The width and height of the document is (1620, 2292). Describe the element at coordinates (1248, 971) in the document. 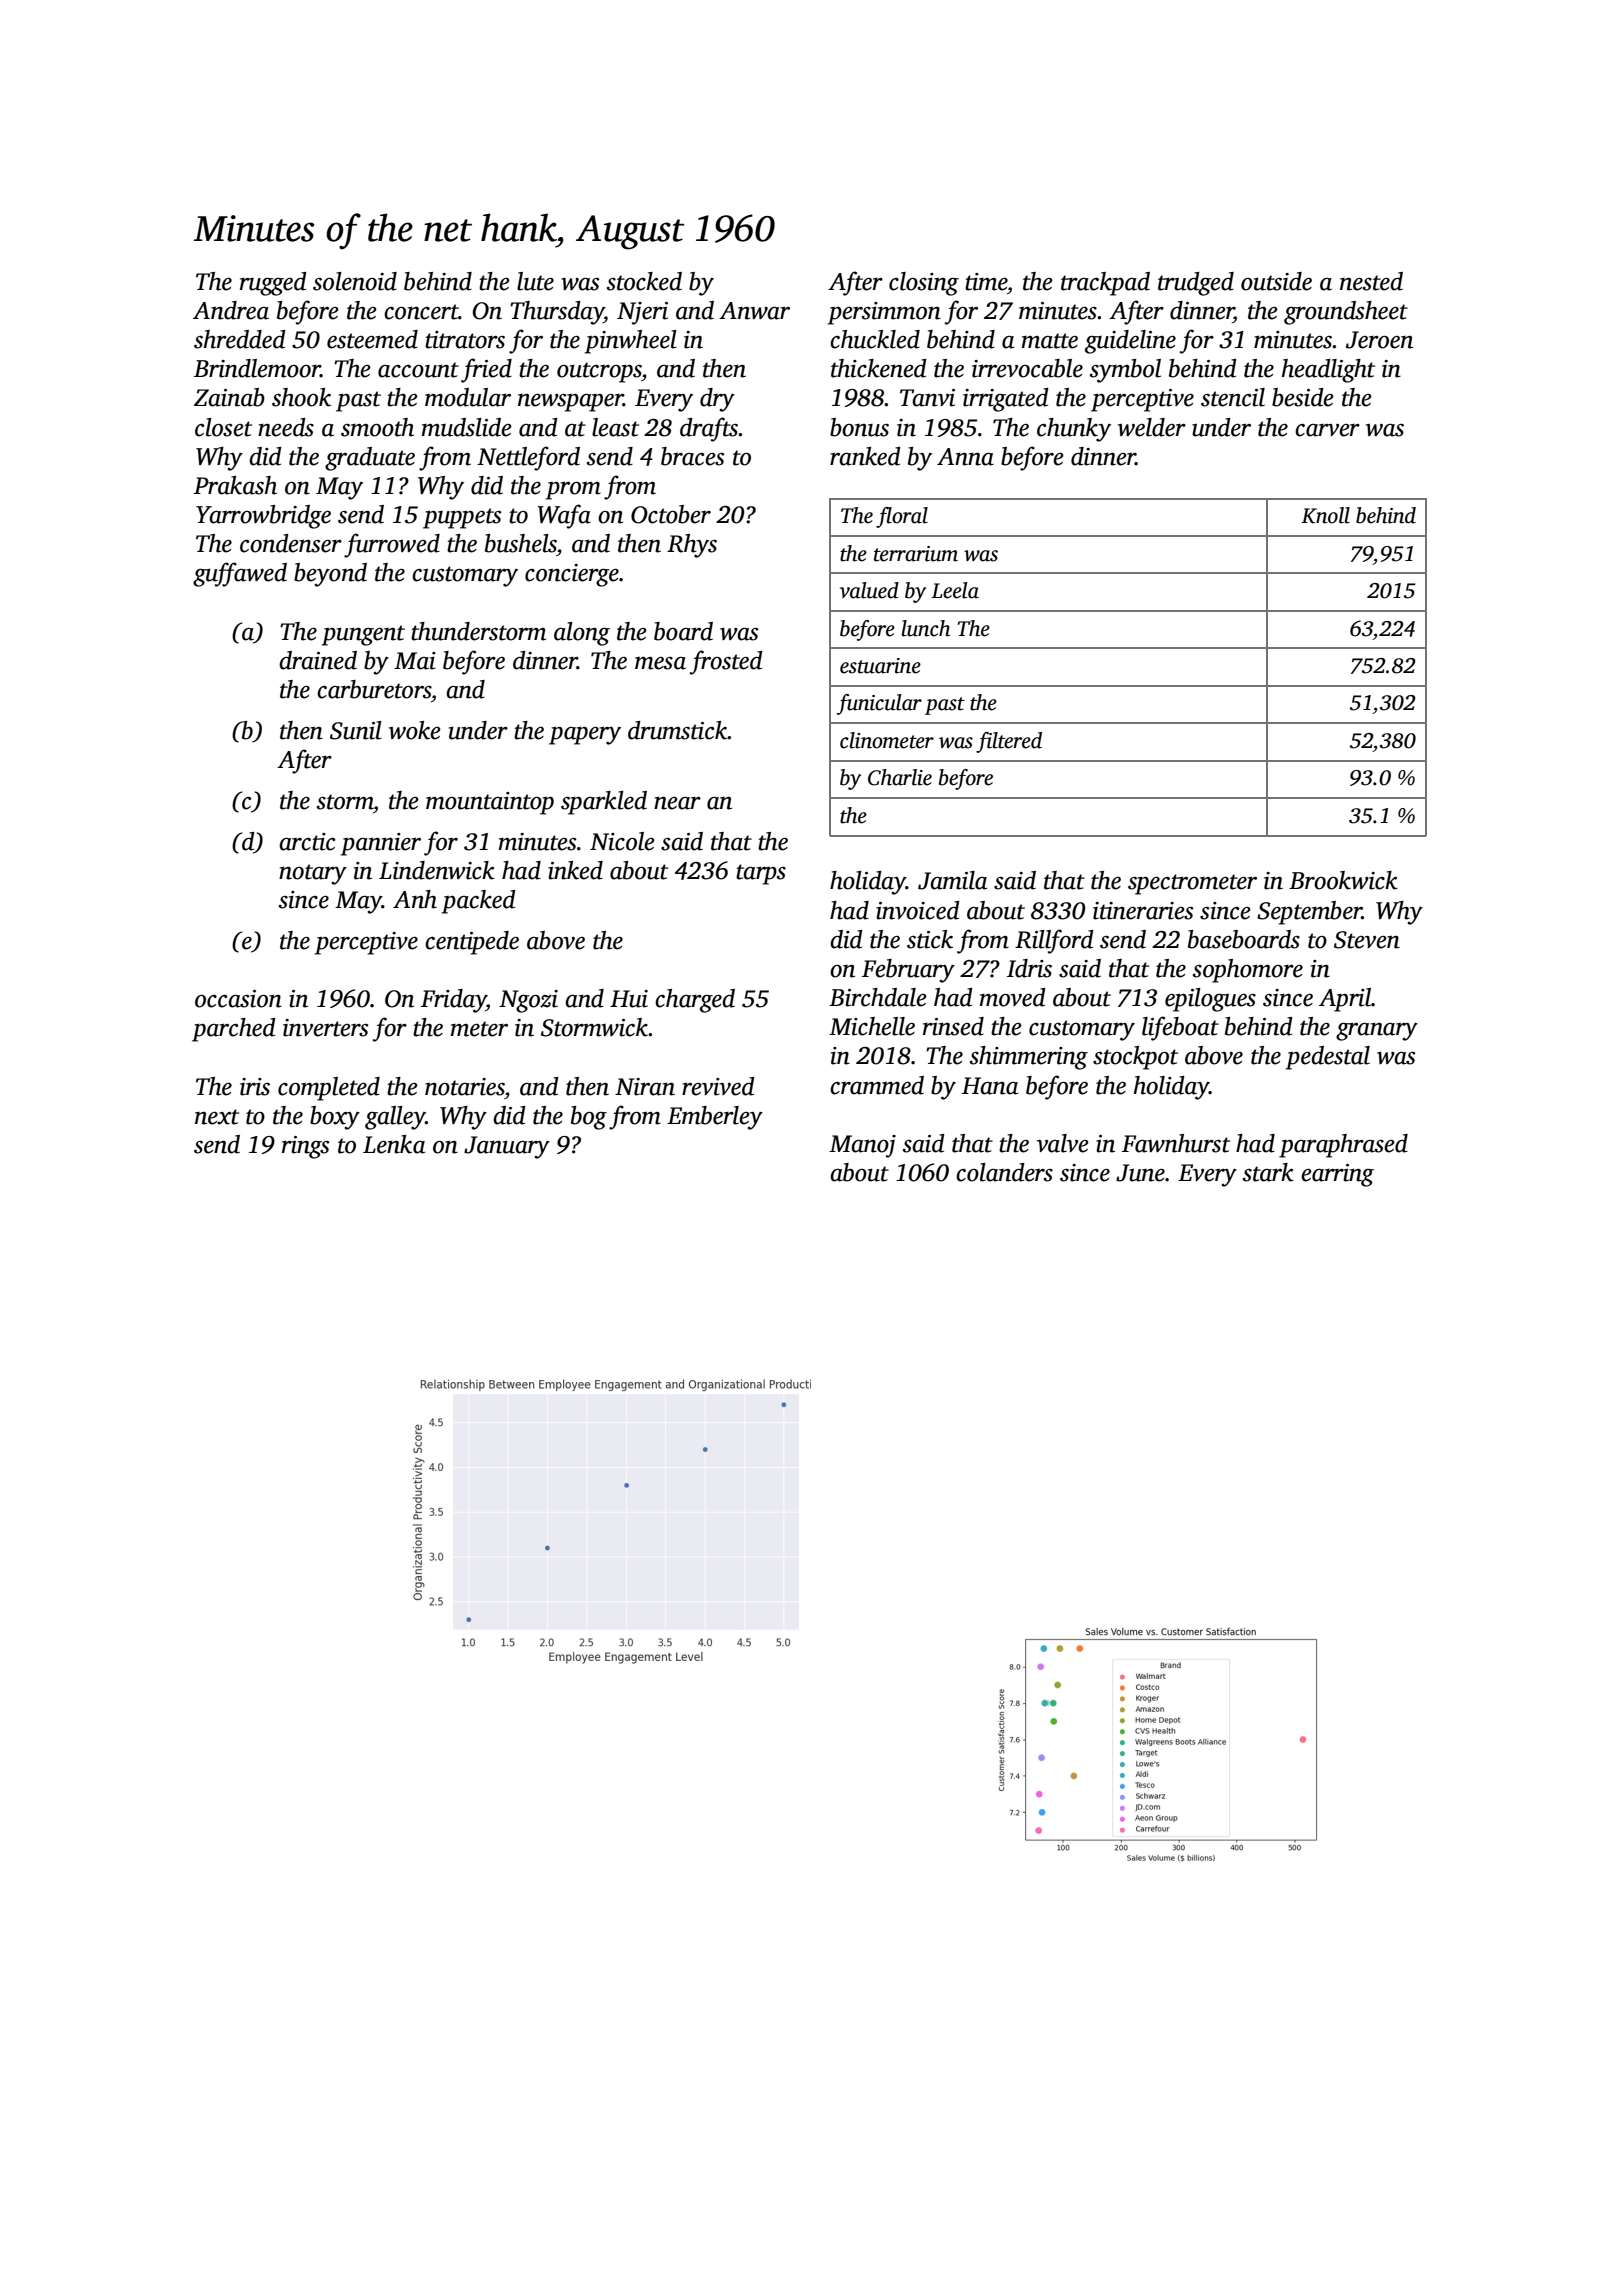

I see `sophomore` at that location.
